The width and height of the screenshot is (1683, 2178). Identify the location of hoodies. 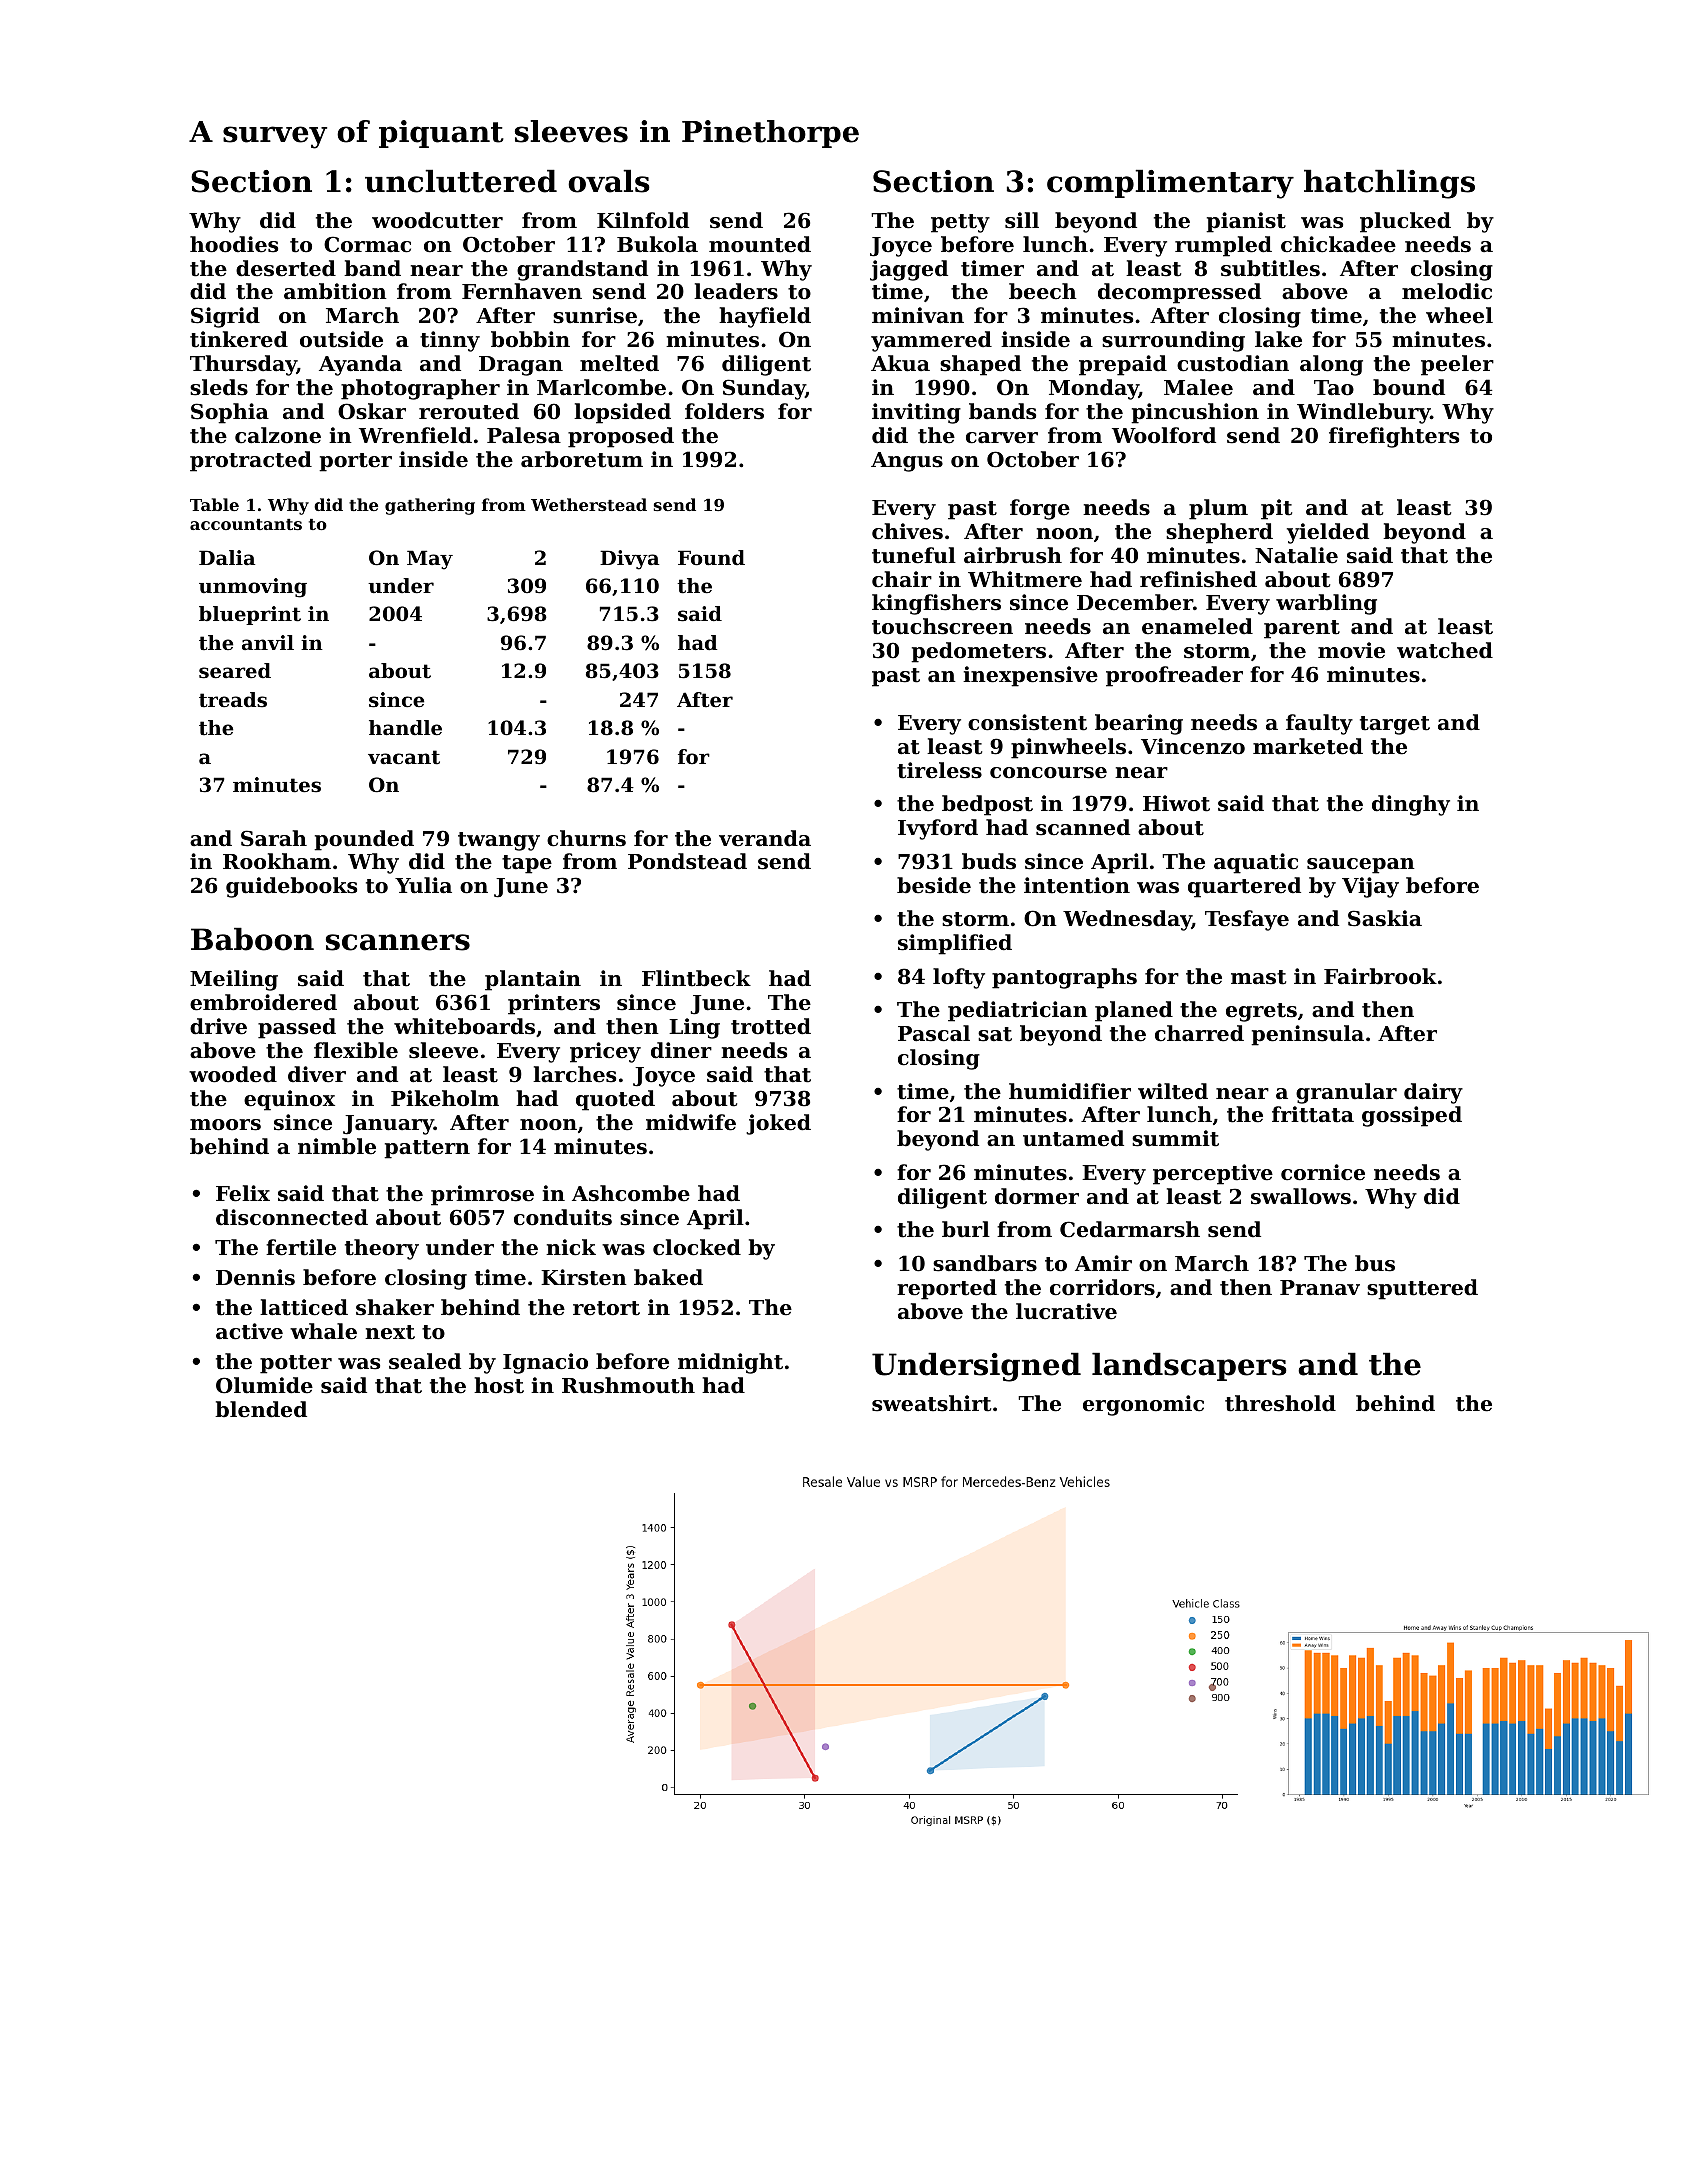
(234, 244).
